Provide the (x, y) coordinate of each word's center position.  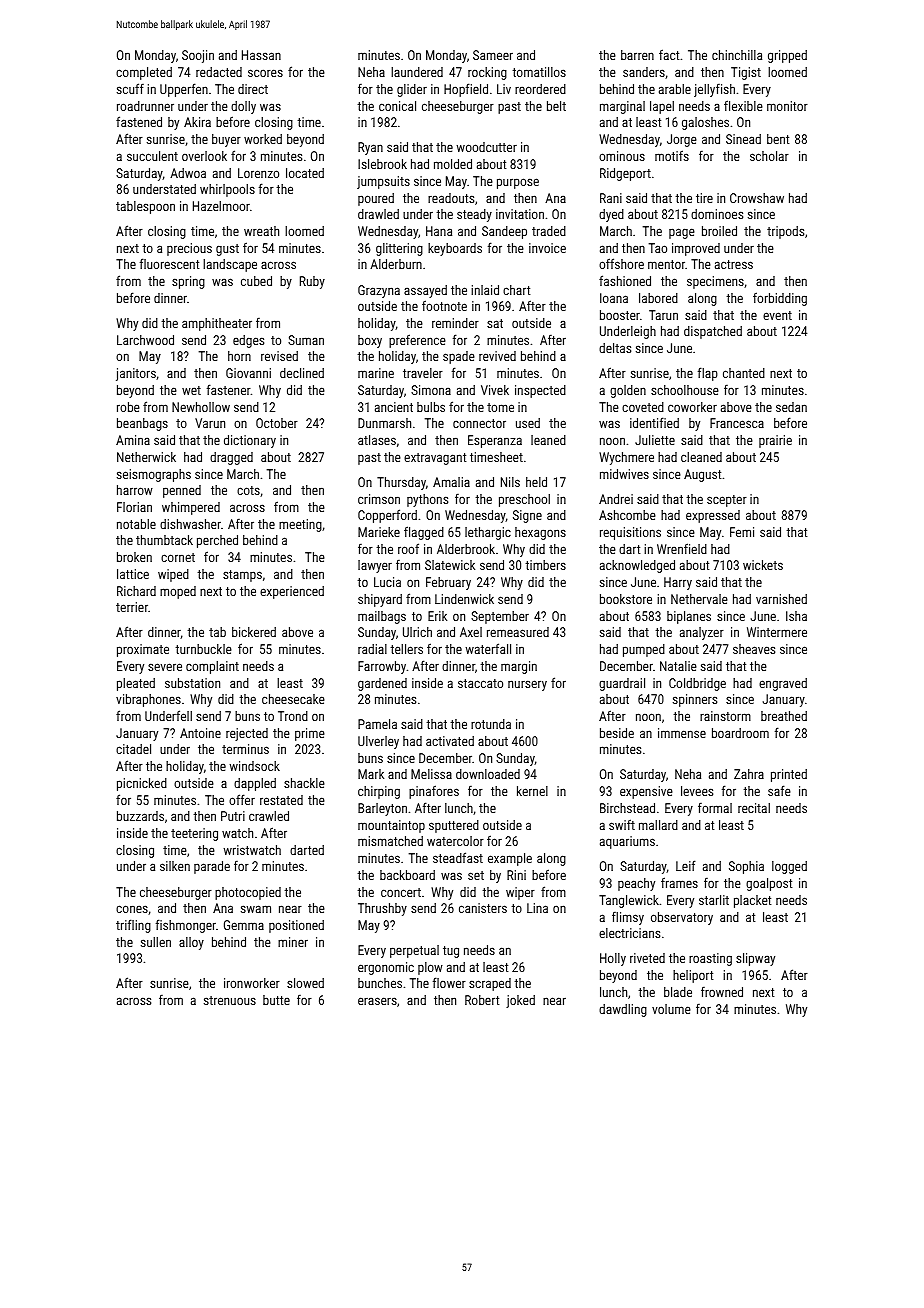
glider (412, 90)
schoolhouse (685, 390)
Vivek (495, 390)
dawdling (623, 1010)
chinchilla (737, 55)
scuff (130, 88)
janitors (136, 374)
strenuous (230, 1000)
